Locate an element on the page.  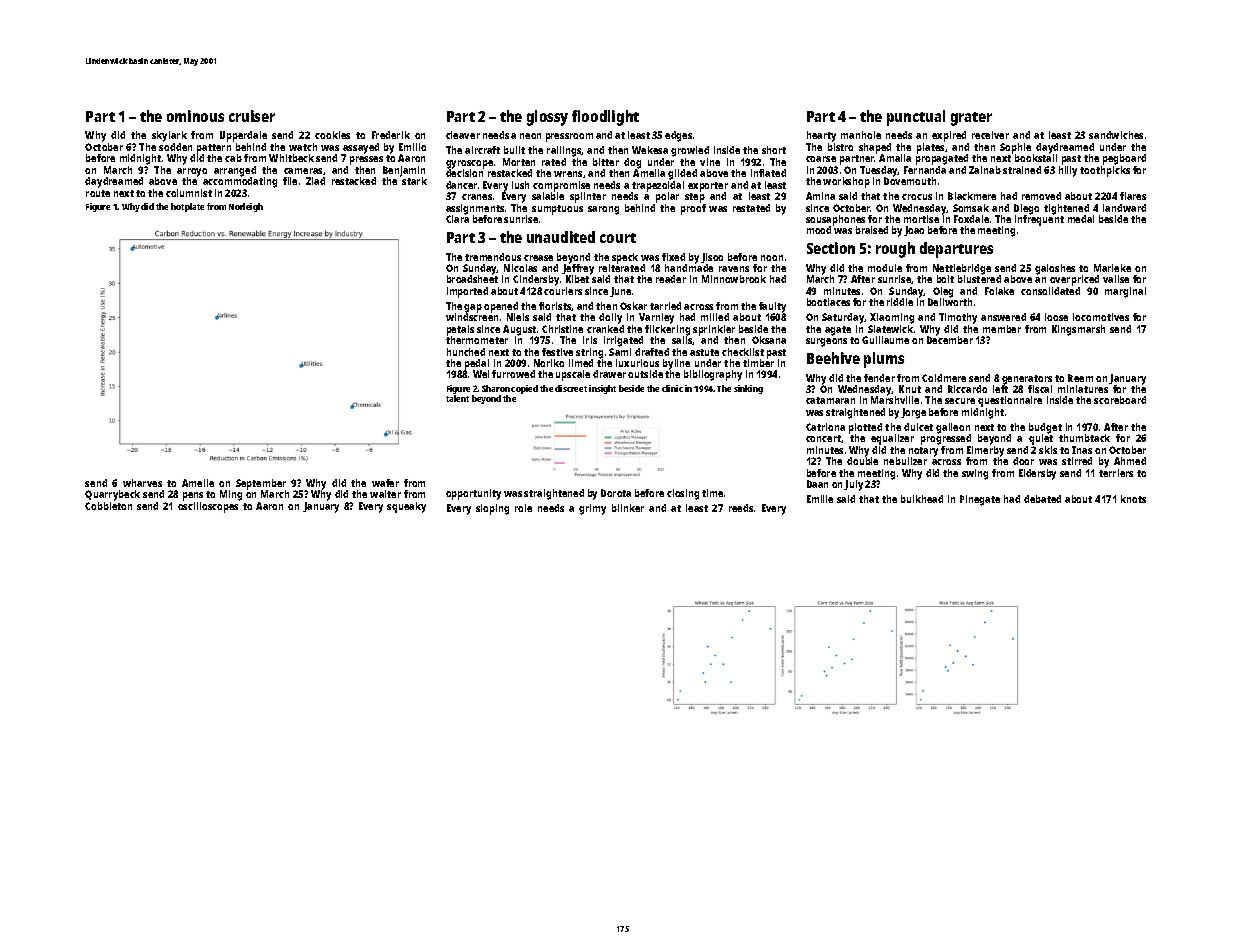
Reem is located at coordinates (1080, 378).
